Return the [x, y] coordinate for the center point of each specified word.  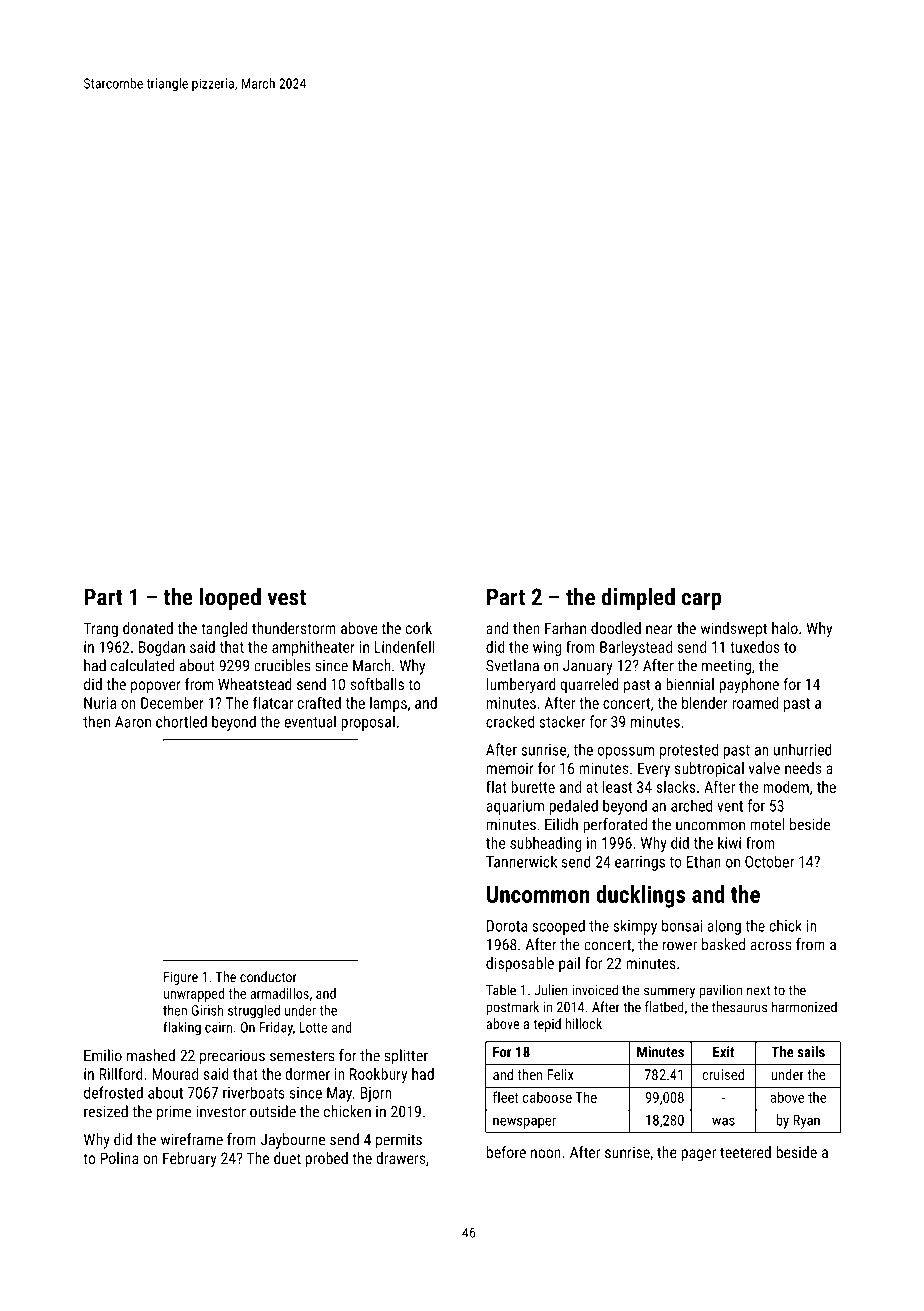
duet [287, 1158]
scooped [558, 927]
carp [702, 601]
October [769, 861]
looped [230, 599]
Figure [181, 978]
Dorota [507, 926]
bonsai [682, 925]
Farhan [565, 628]
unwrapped [194, 995]
